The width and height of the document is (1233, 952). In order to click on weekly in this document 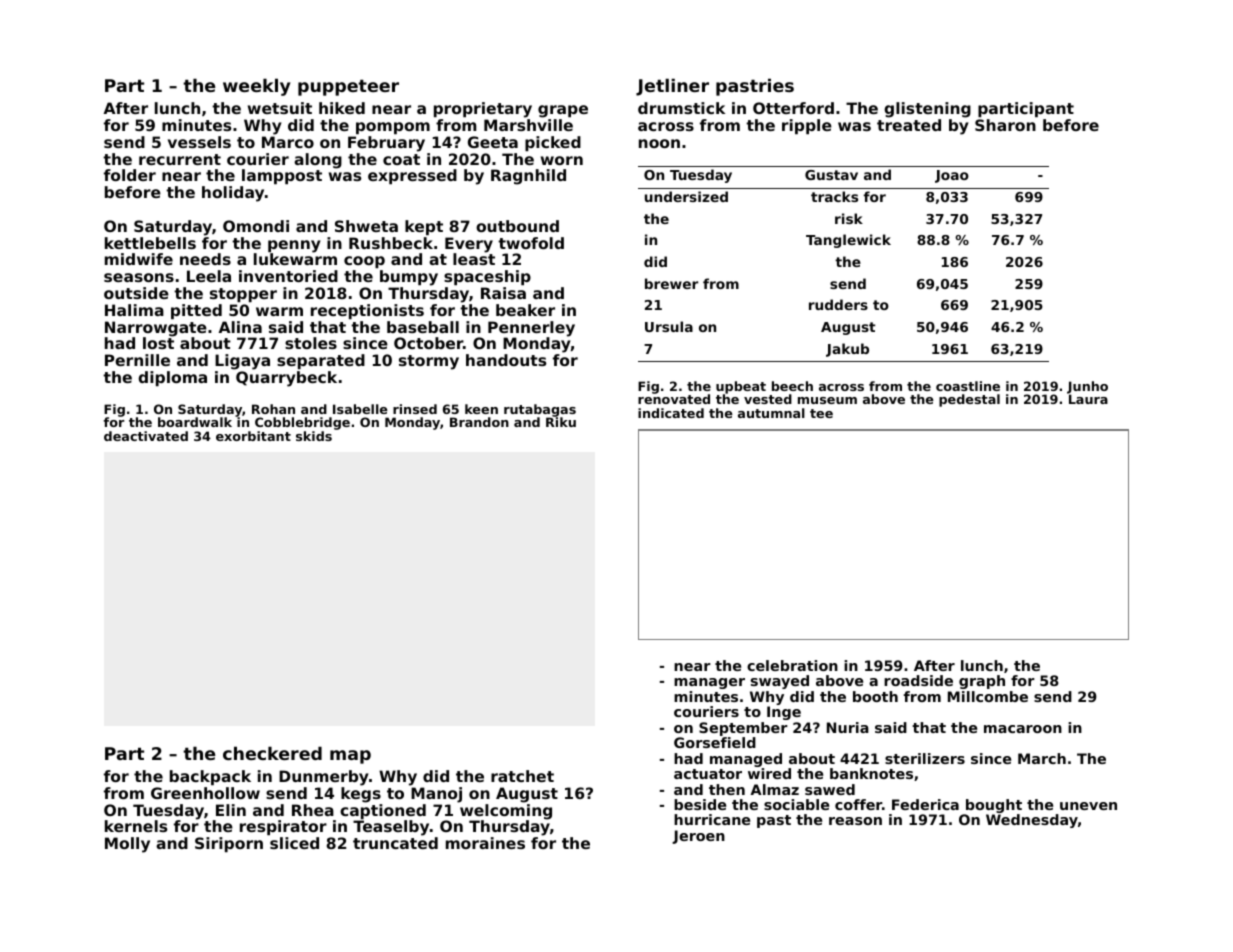, I will do `click(256, 87)`.
